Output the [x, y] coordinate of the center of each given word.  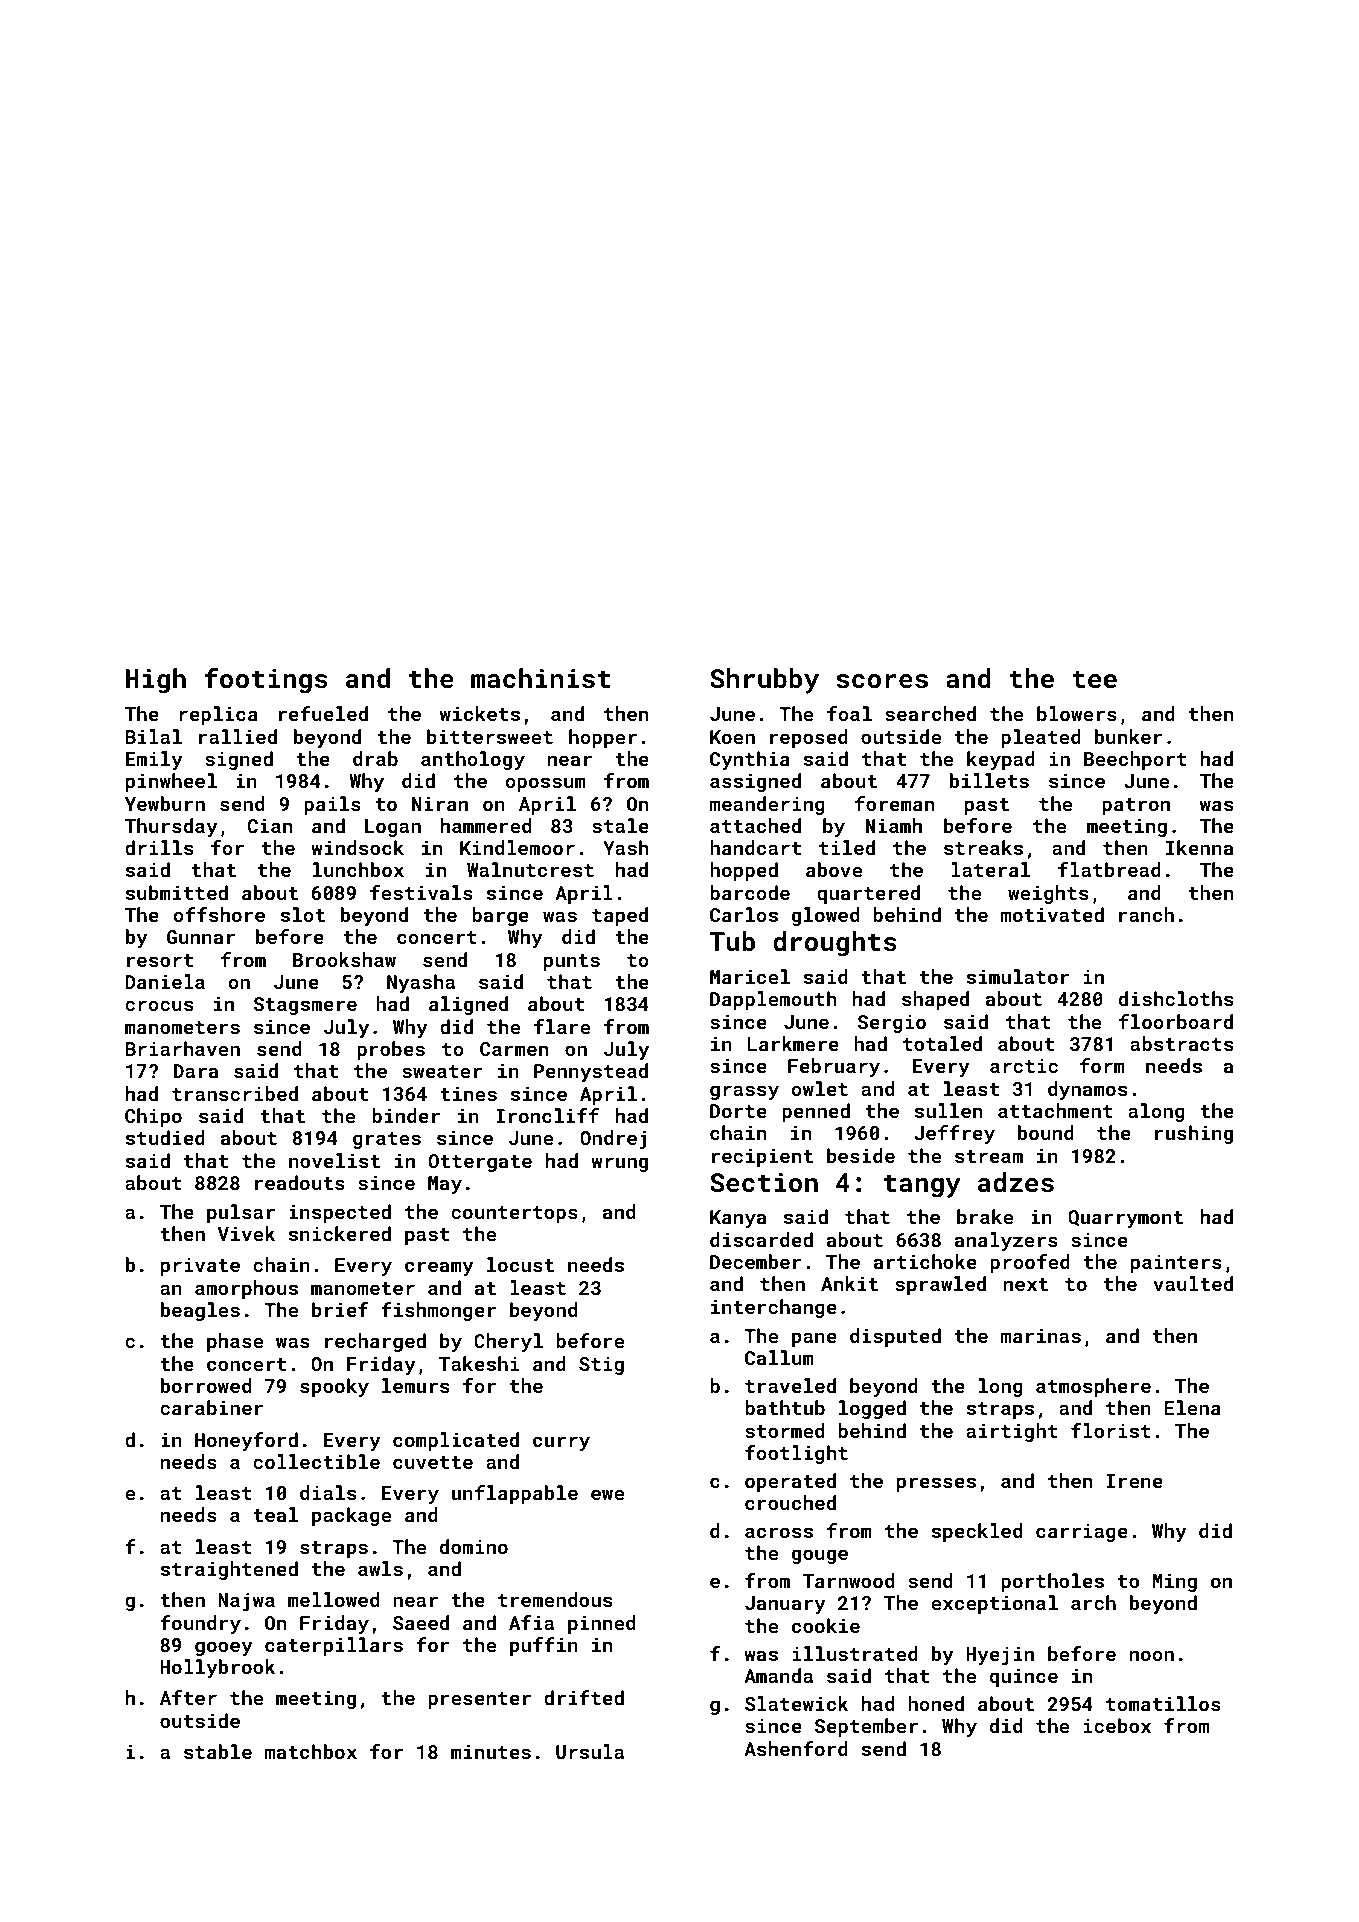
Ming [1175, 1583]
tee [1094, 679]
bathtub [785, 1407]
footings [266, 681]
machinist [540, 678]
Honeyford [246, 1441]
